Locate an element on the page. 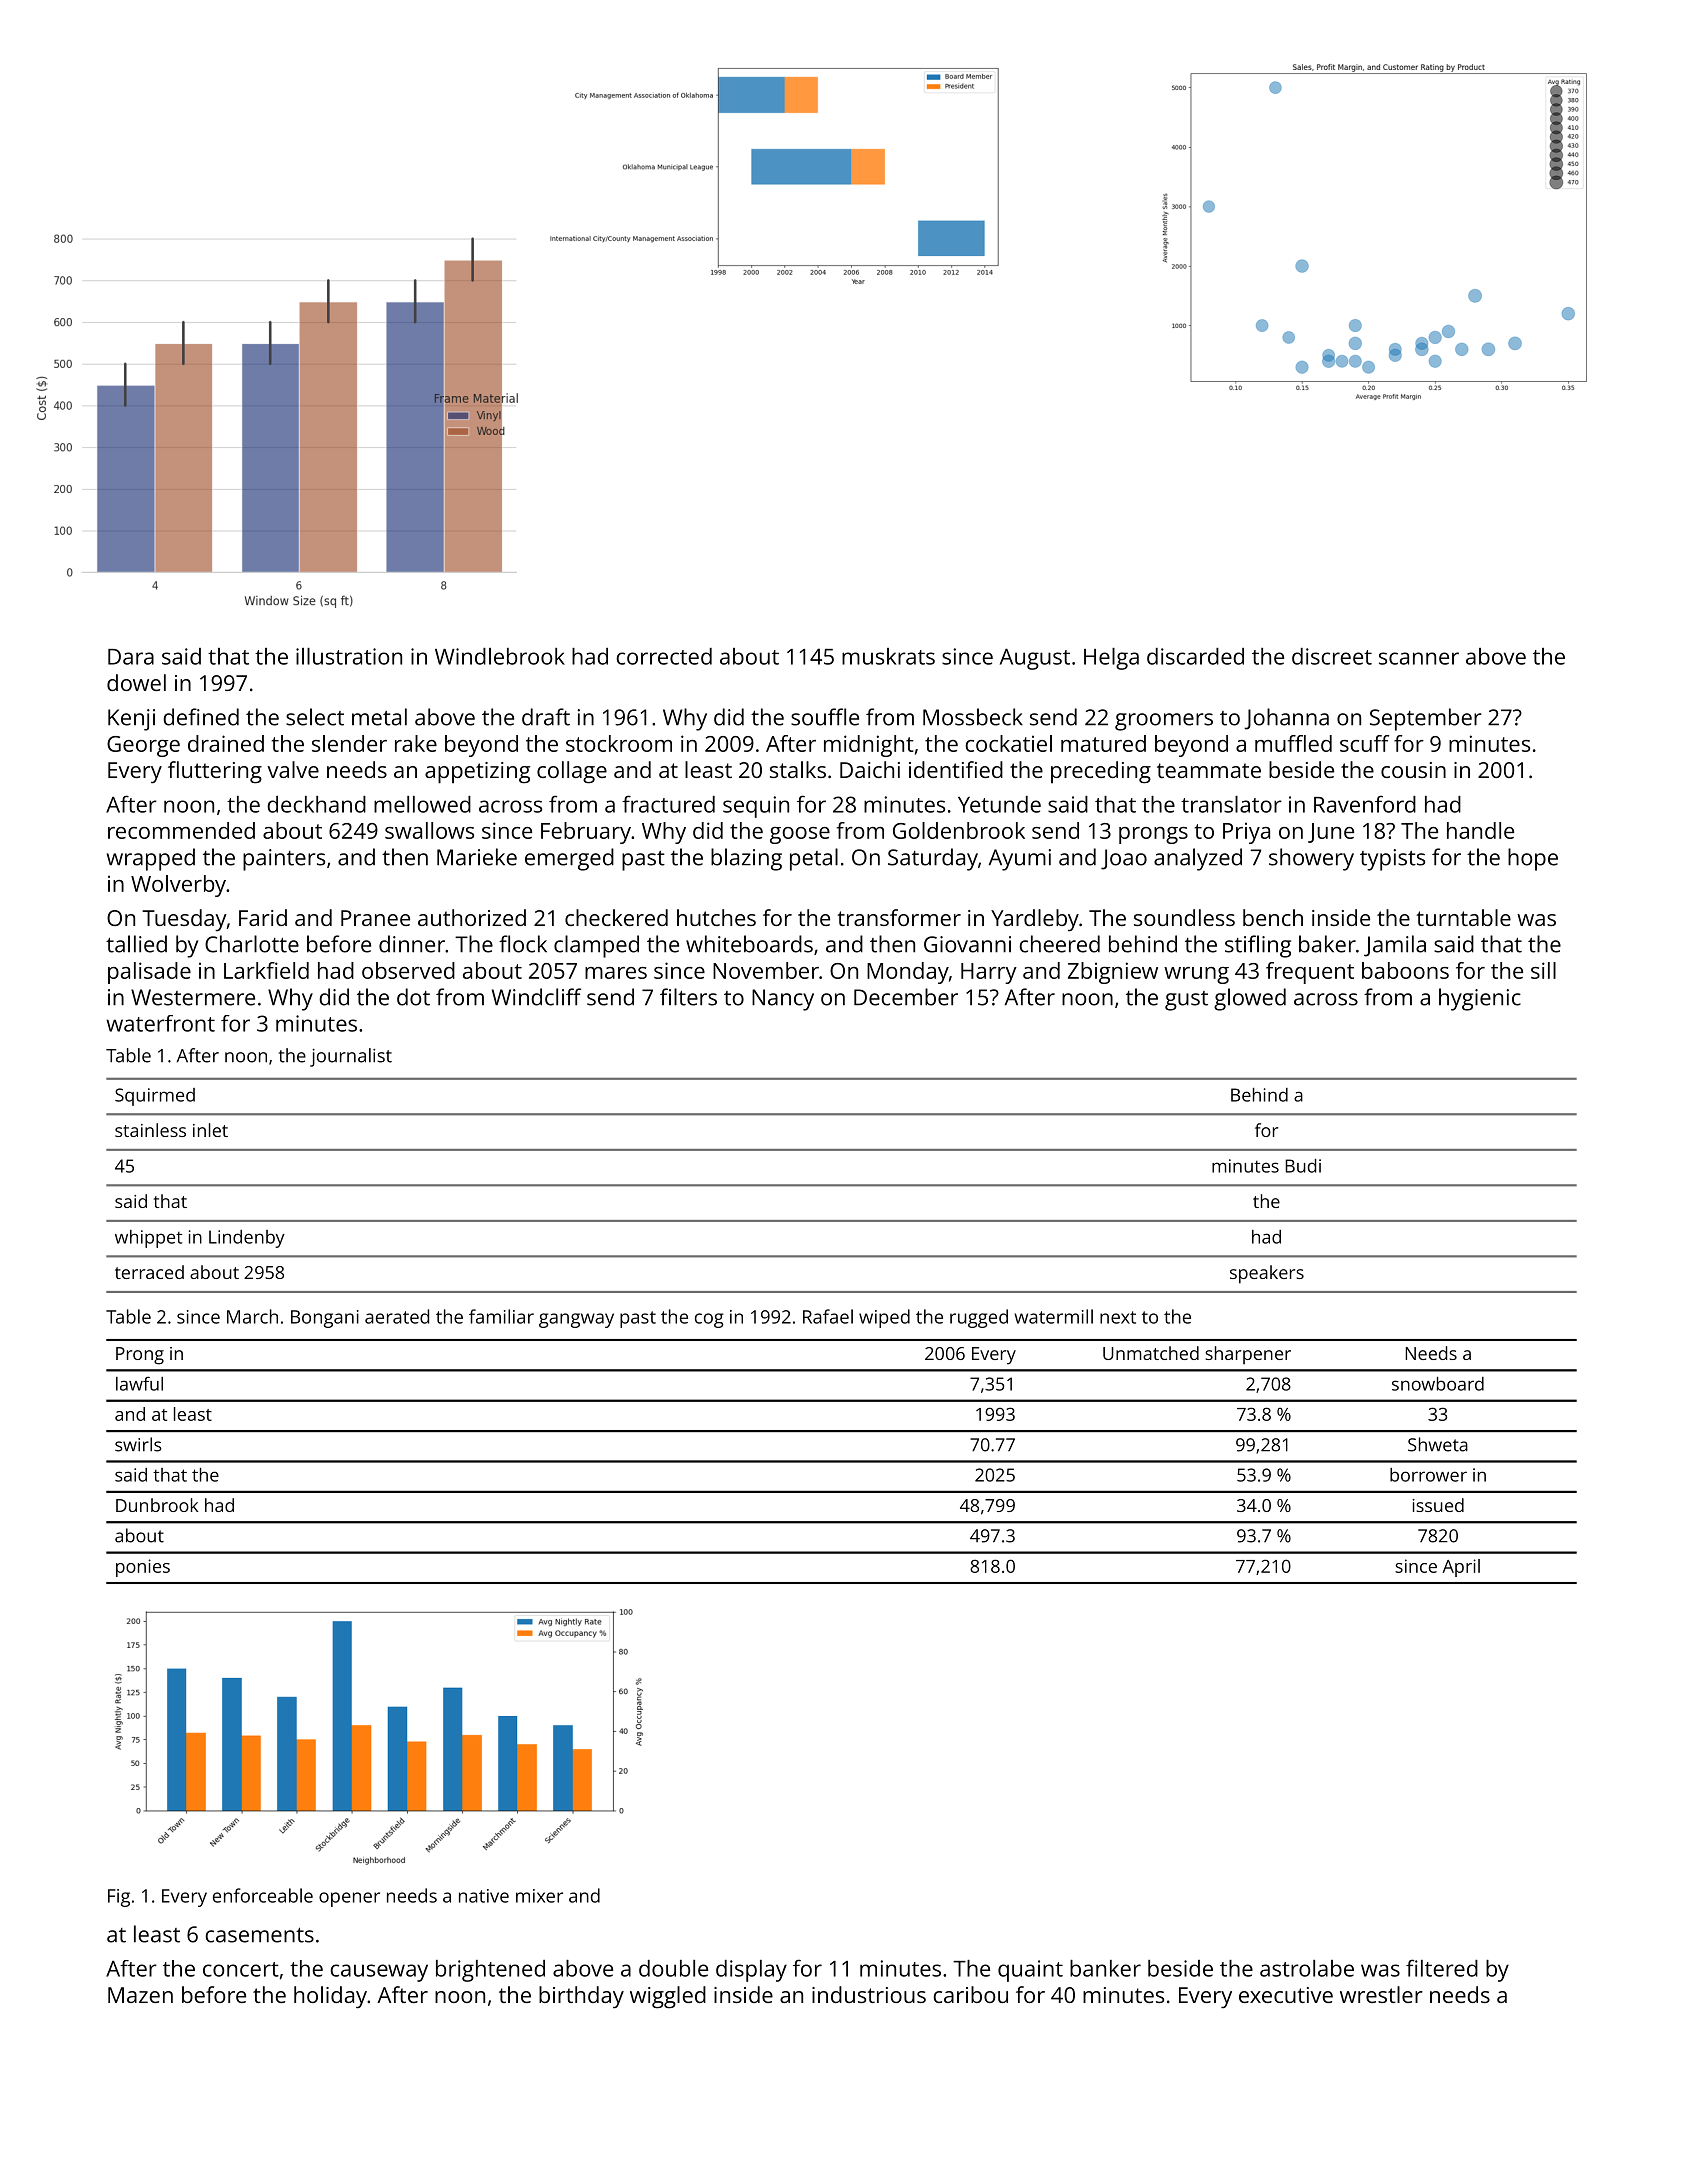  hygienic is located at coordinates (1480, 999).
